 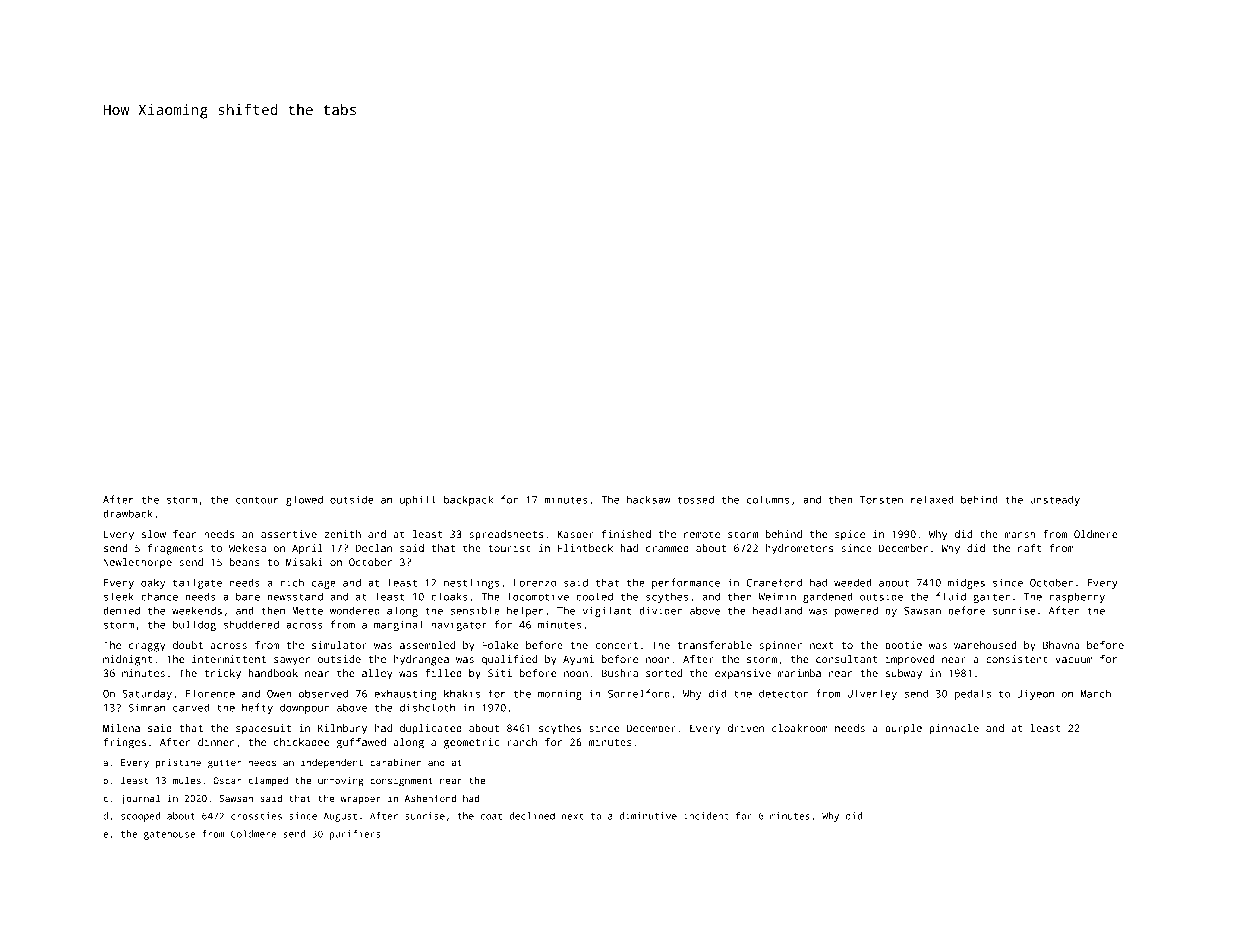 I want to click on nestlings, so click(x=471, y=583).
